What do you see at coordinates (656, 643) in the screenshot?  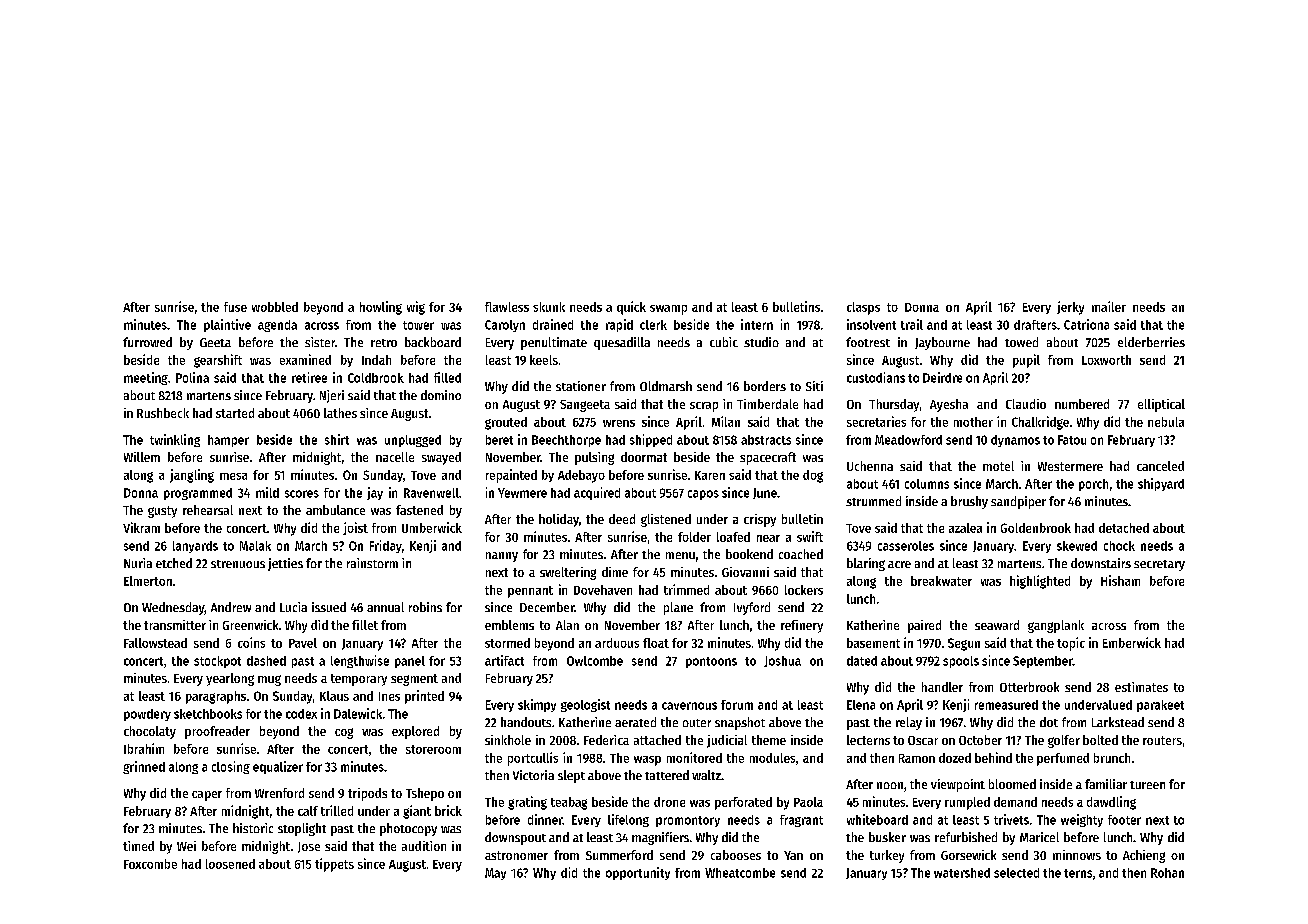 I see `float` at bounding box center [656, 643].
